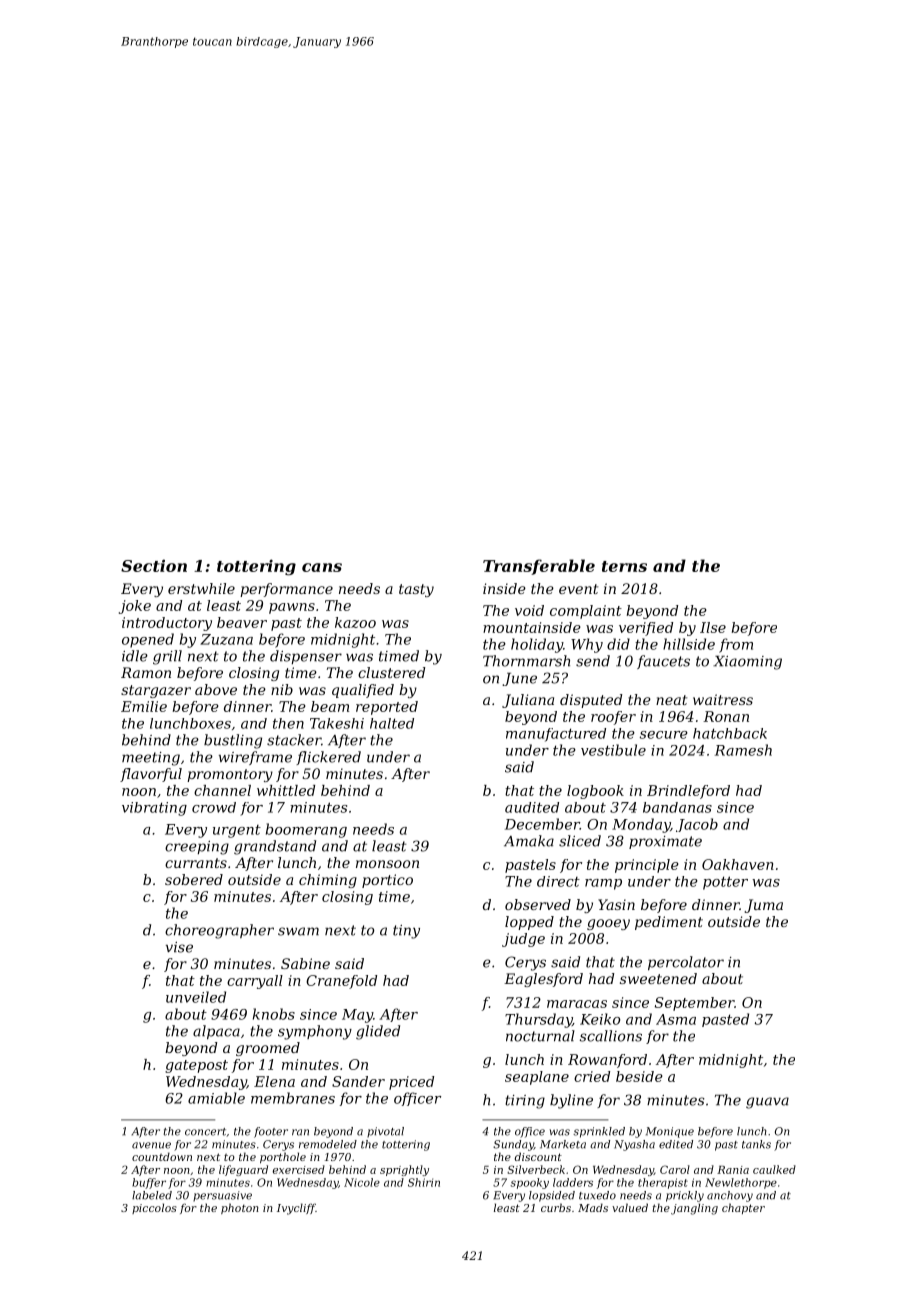  Describe the element at coordinates (539, 567) in the screenshot. I see `Transferable` at that location.
